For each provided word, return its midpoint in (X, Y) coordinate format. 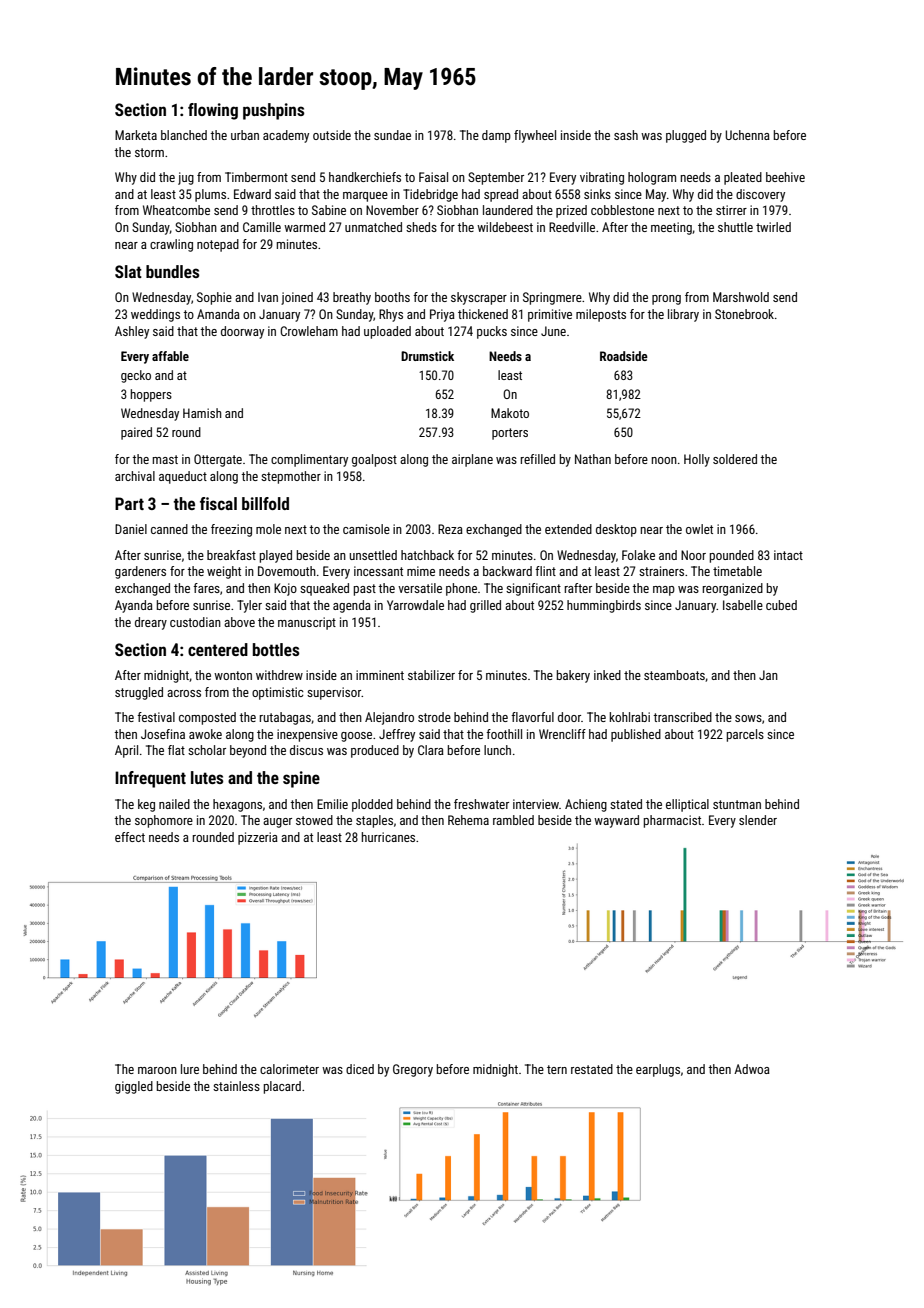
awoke (205, 734)
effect (130, 837)
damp (496, 136)
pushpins (273, 111)
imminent (380, 675)
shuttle (735, 227)
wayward (616, 821)
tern (557, 1069)
